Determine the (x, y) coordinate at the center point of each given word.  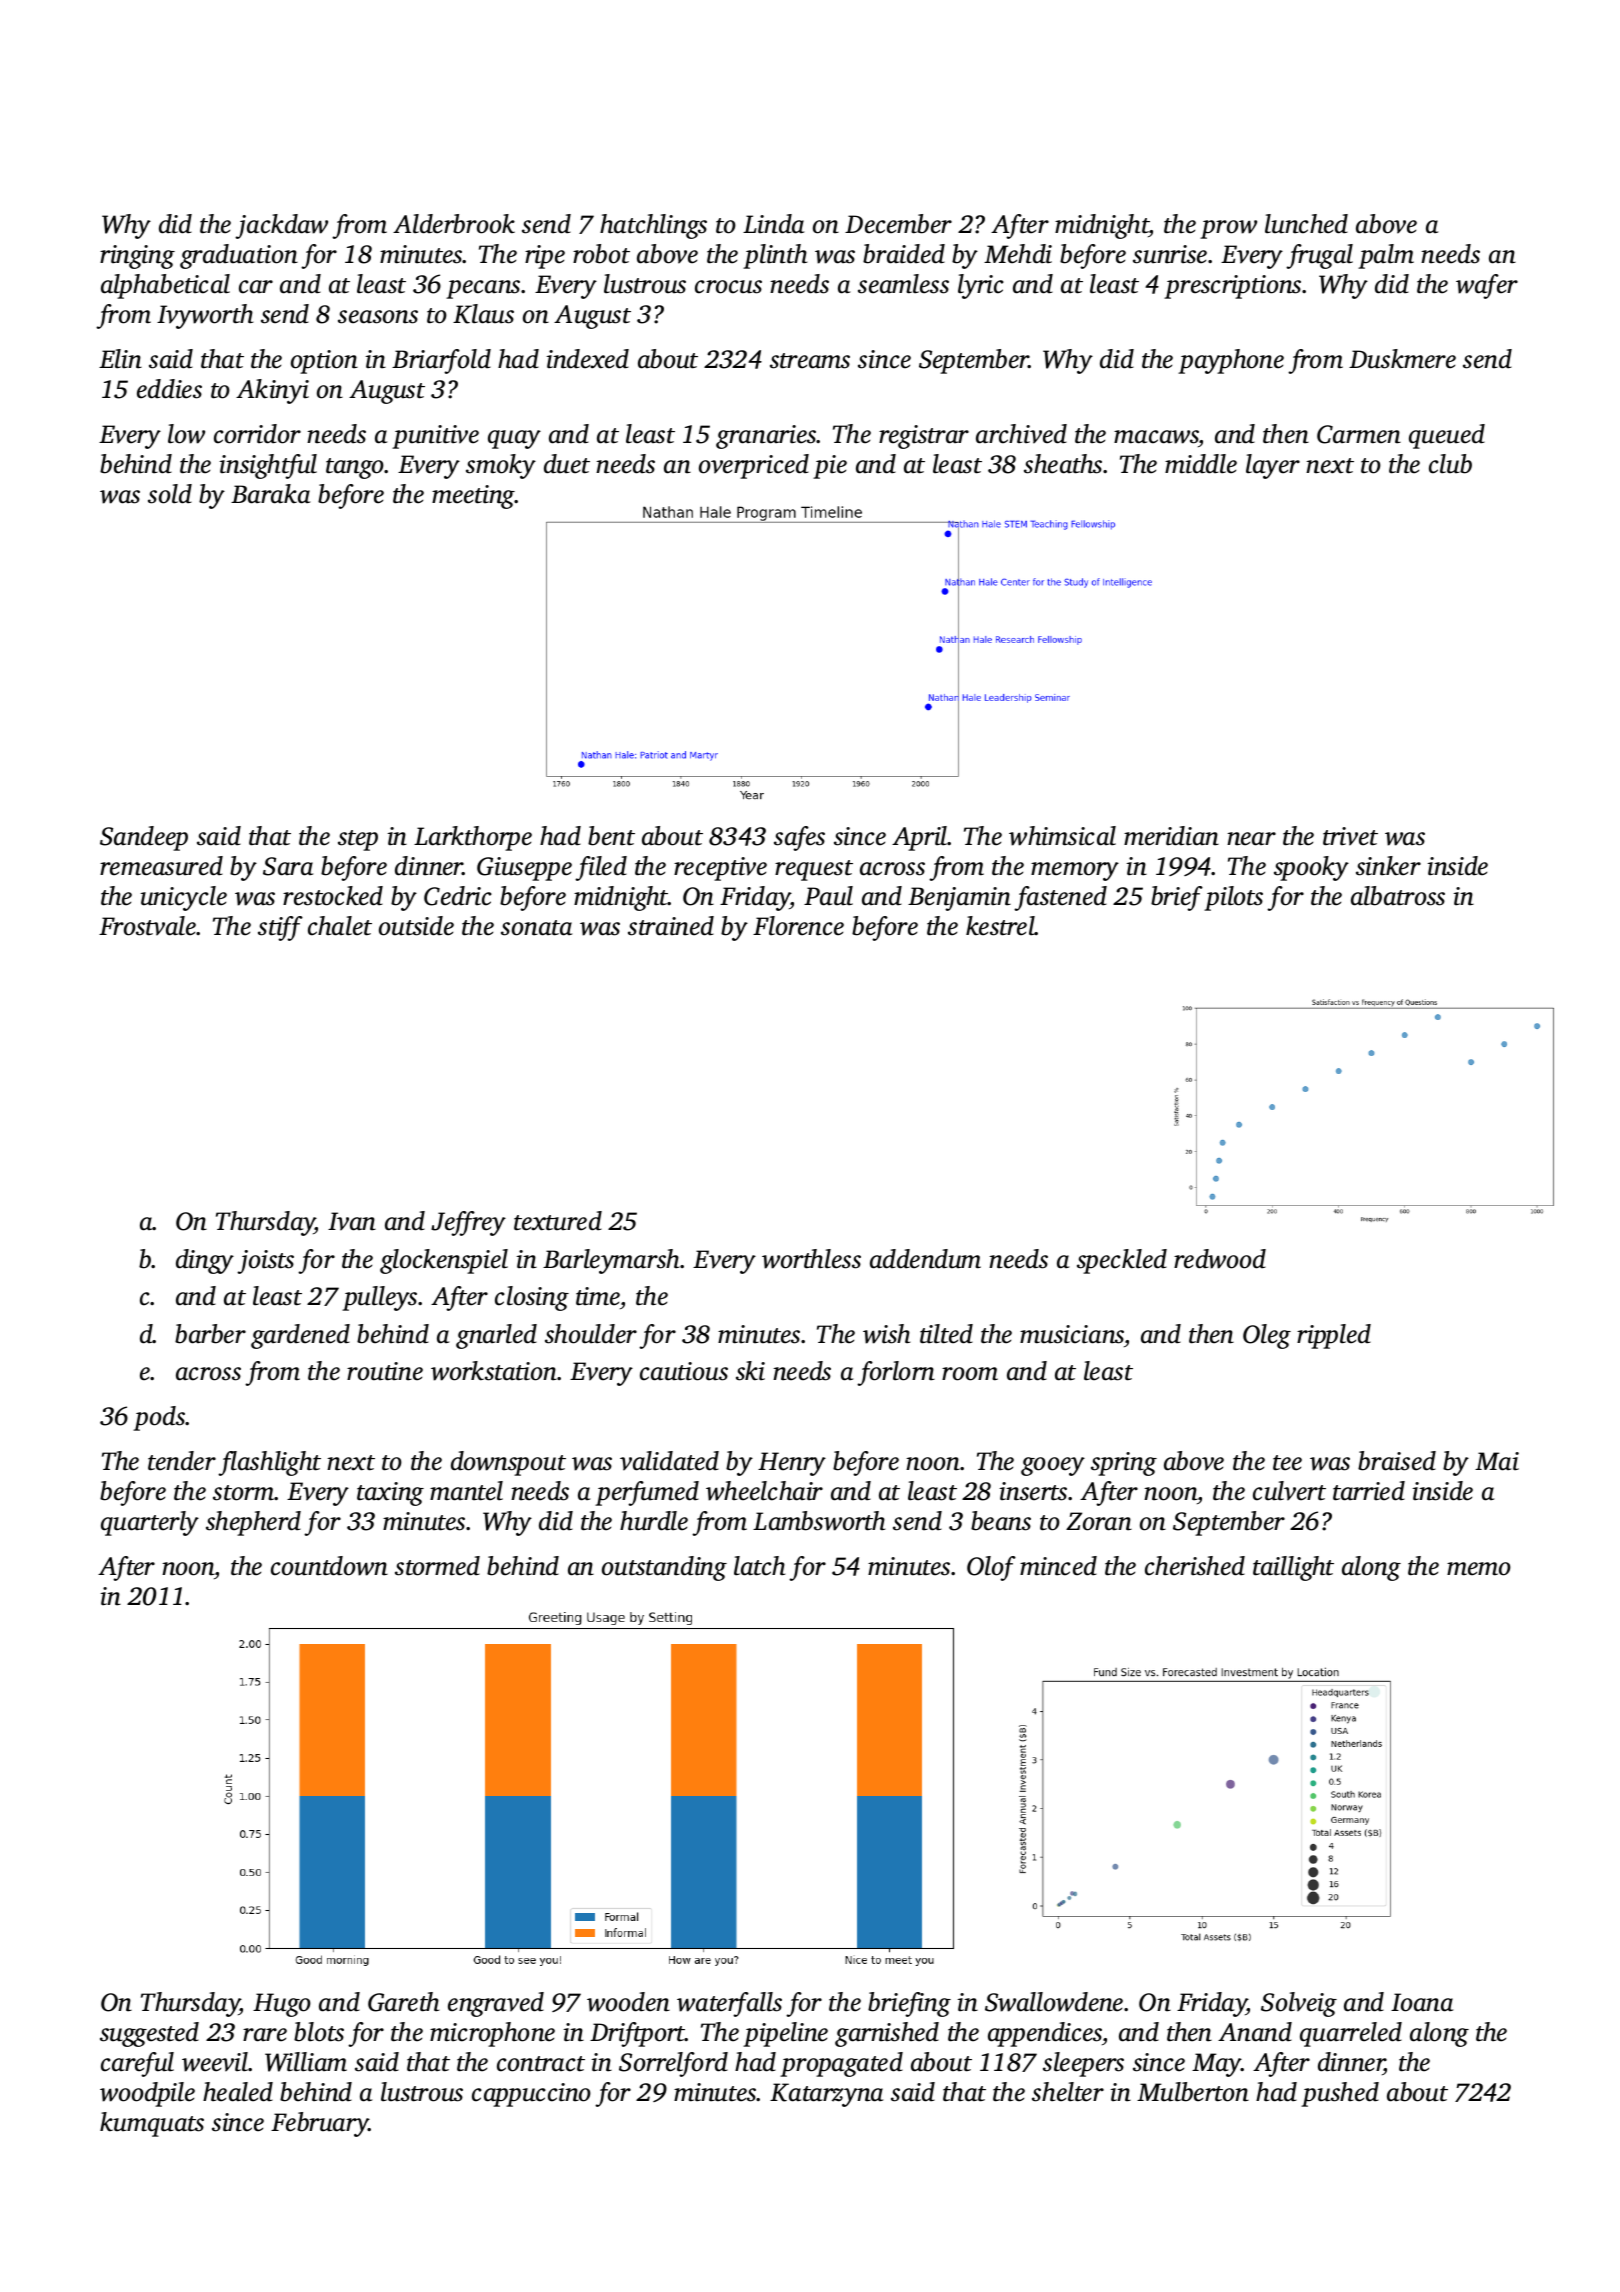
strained (671, 926)
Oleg (1267, 1336)
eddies (169, 389)
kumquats (152, 2124)
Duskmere (1402, 359)
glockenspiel (444, 1261)
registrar (924, 437)
